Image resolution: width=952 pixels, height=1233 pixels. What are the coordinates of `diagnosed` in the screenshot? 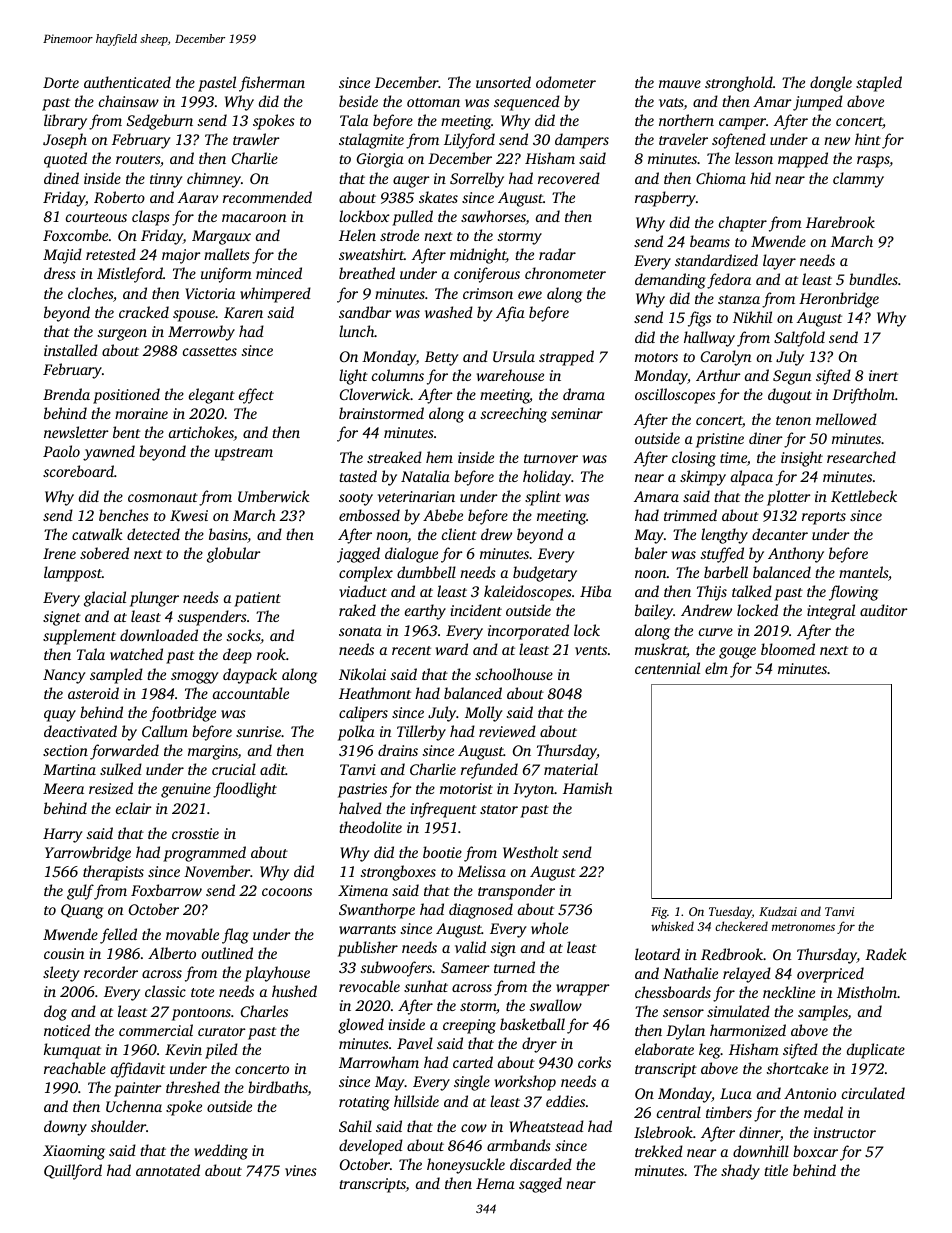 It's located at (481, 911).
